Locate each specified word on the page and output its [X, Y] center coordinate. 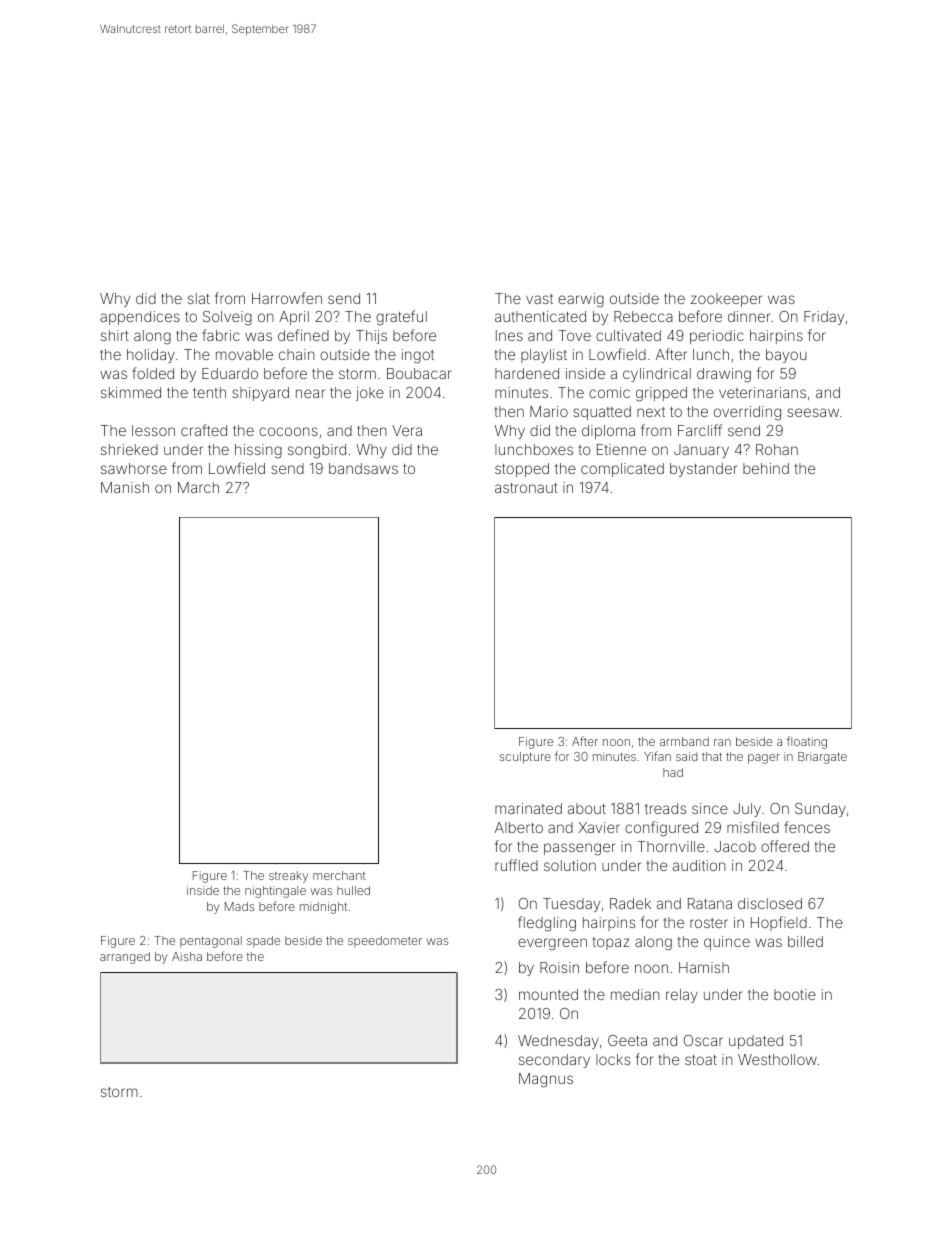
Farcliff [700, 430]
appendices [140, 318]
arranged [125, 958]
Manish [125, 487]
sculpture [525, 758]
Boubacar [419, 373]
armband [684, 741]
